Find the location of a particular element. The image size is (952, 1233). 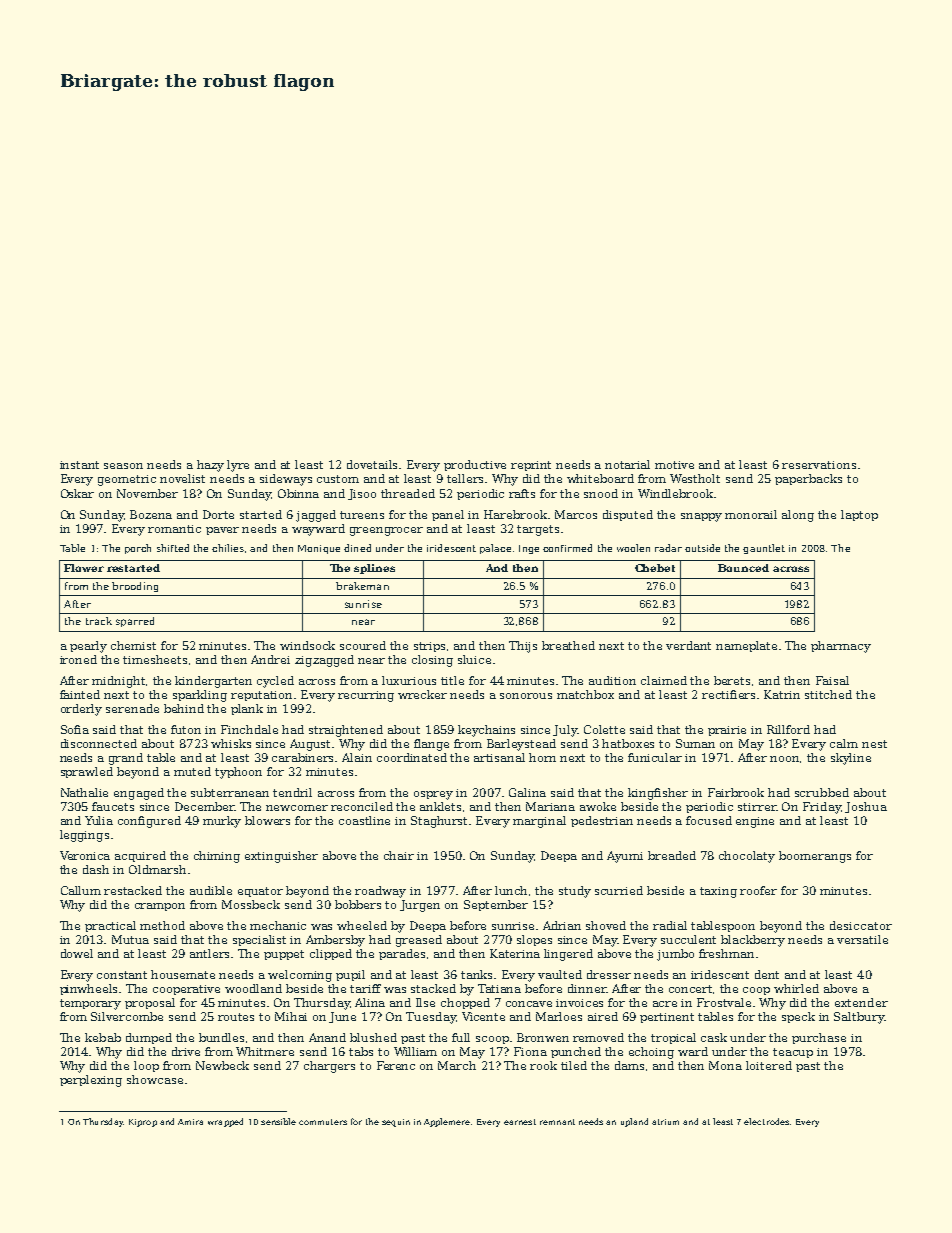

proposal is located at coordinates (150, 1003).
